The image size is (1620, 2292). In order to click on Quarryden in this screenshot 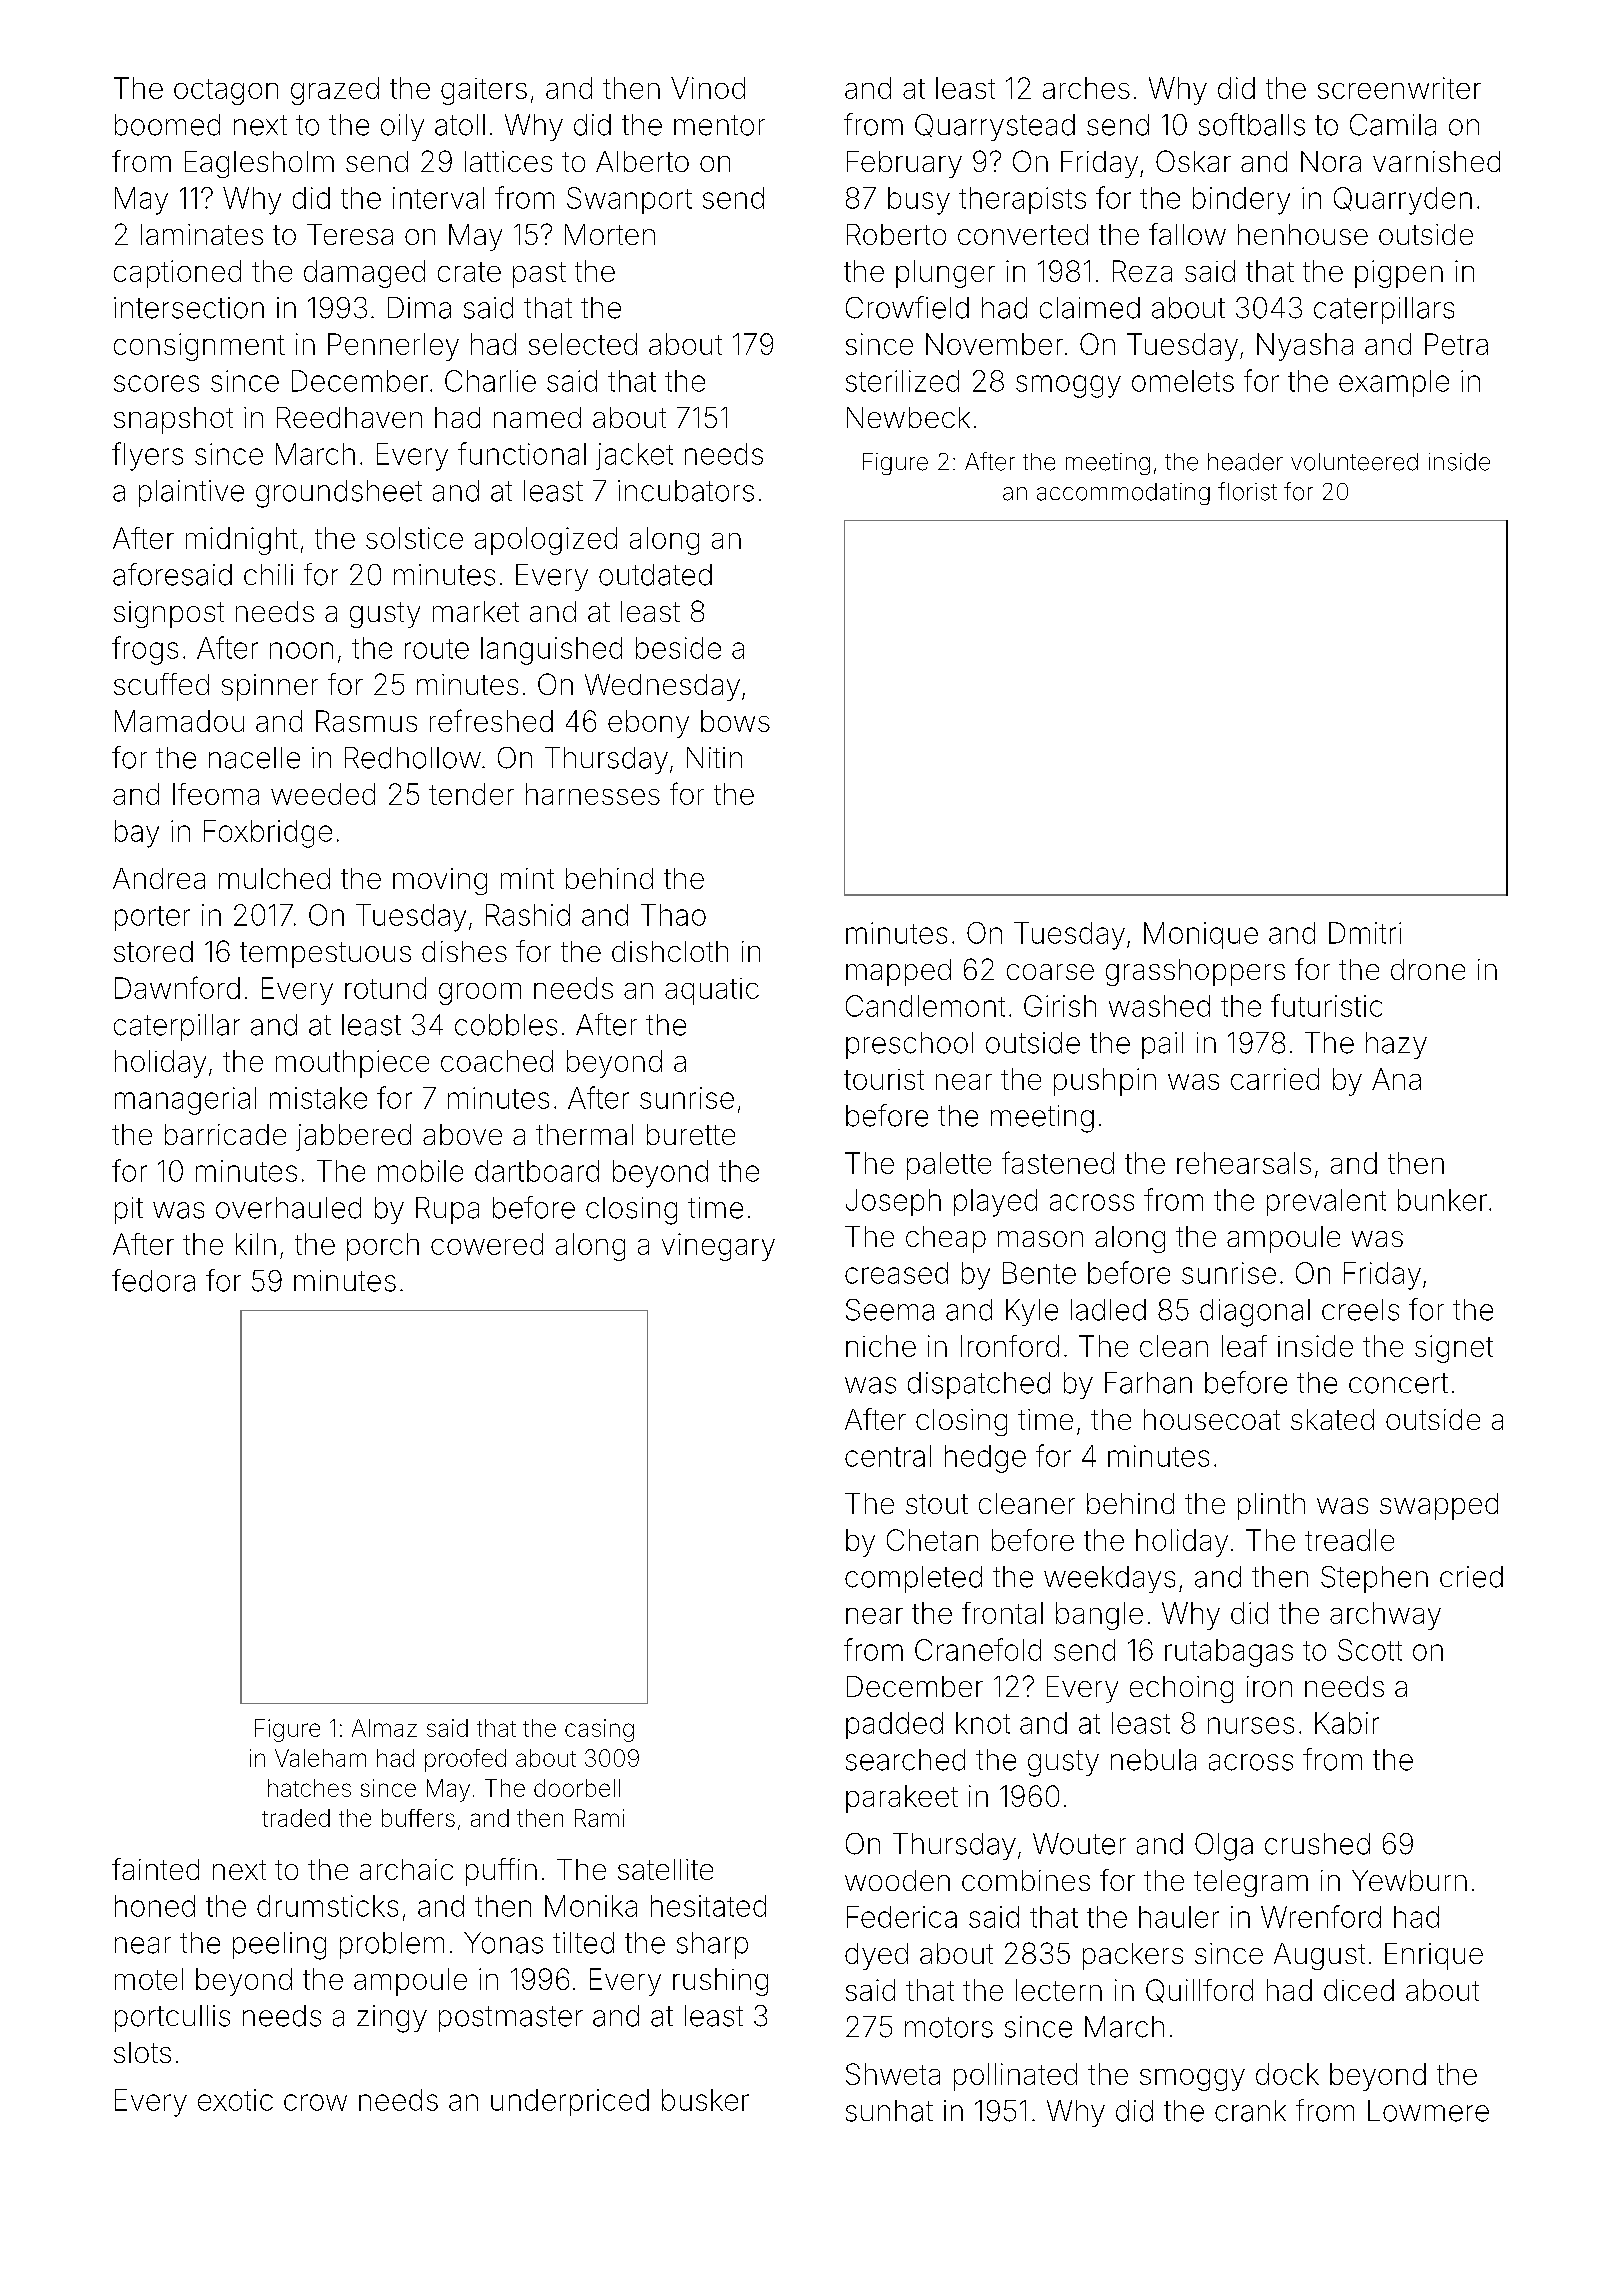, I will do `click(1403, 201)`.
